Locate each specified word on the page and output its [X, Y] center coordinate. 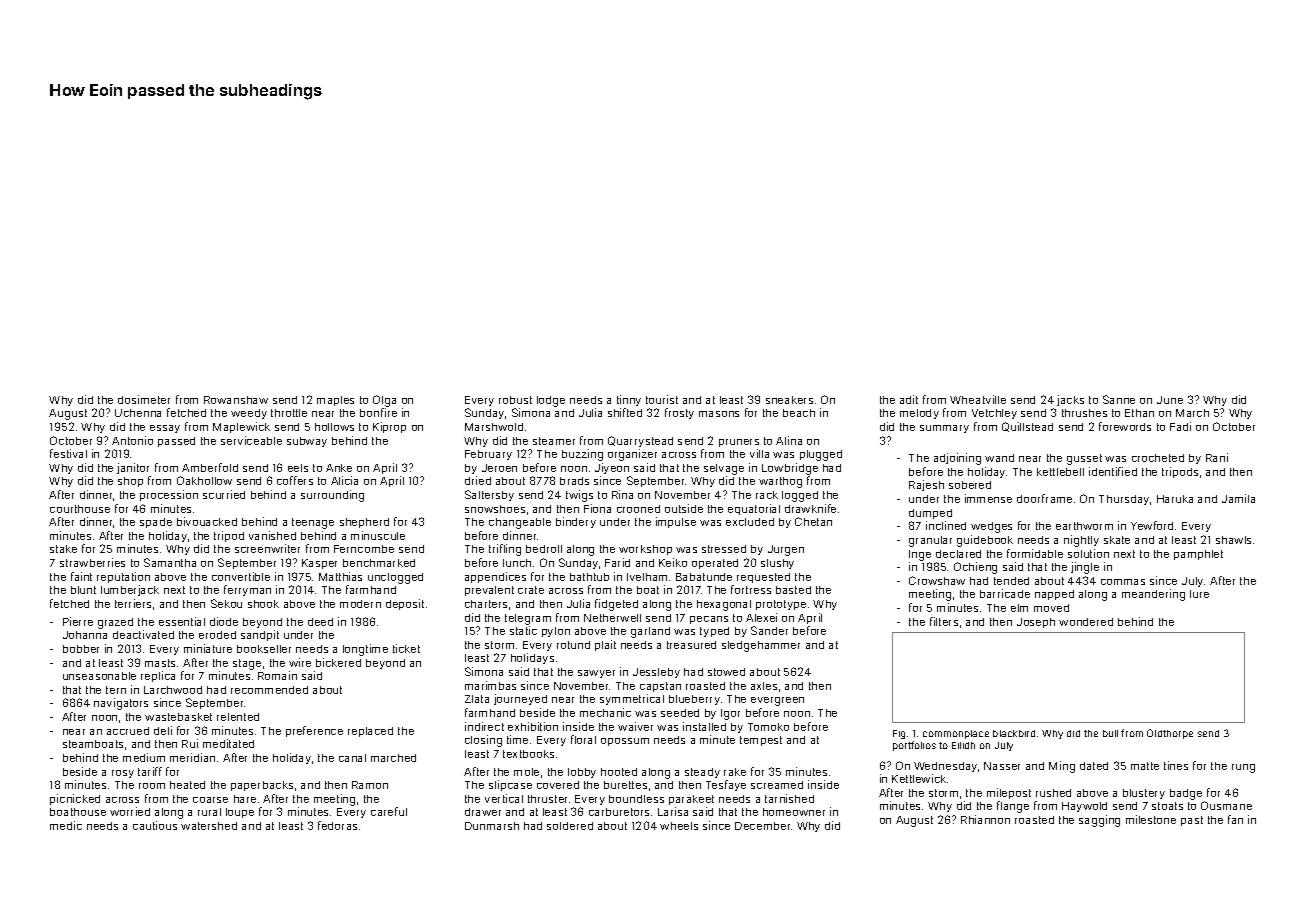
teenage [313, 523]
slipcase [510, 785]
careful [389, 811]
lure [1199, 594]
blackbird [1014, 733]
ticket [406, 648]
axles [764, 686]
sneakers [789, 400]
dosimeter [144, 399]
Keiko [673, 562]
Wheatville [978, 399]
